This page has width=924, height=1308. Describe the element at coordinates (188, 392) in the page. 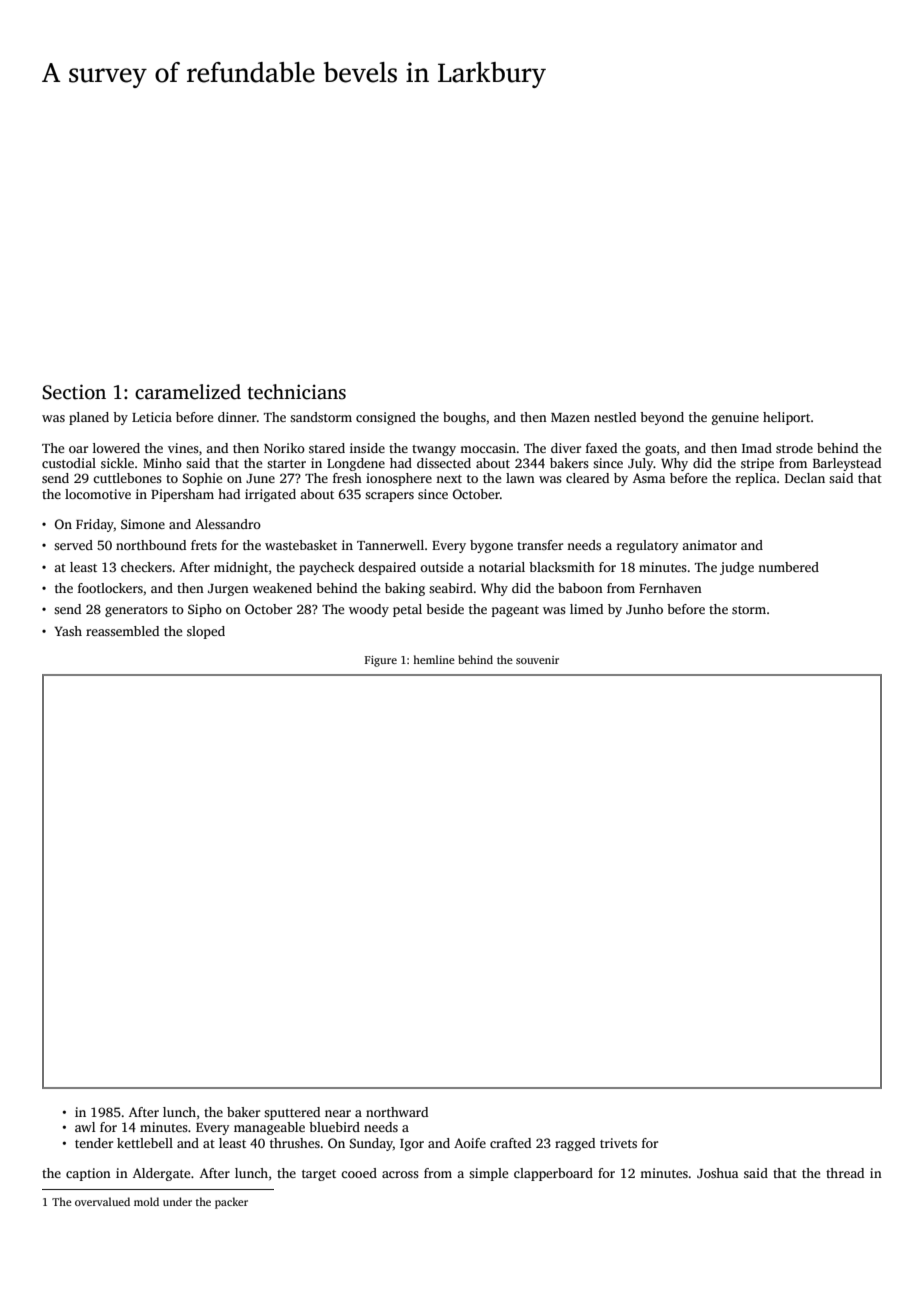

I see `caramelized` at that location.
